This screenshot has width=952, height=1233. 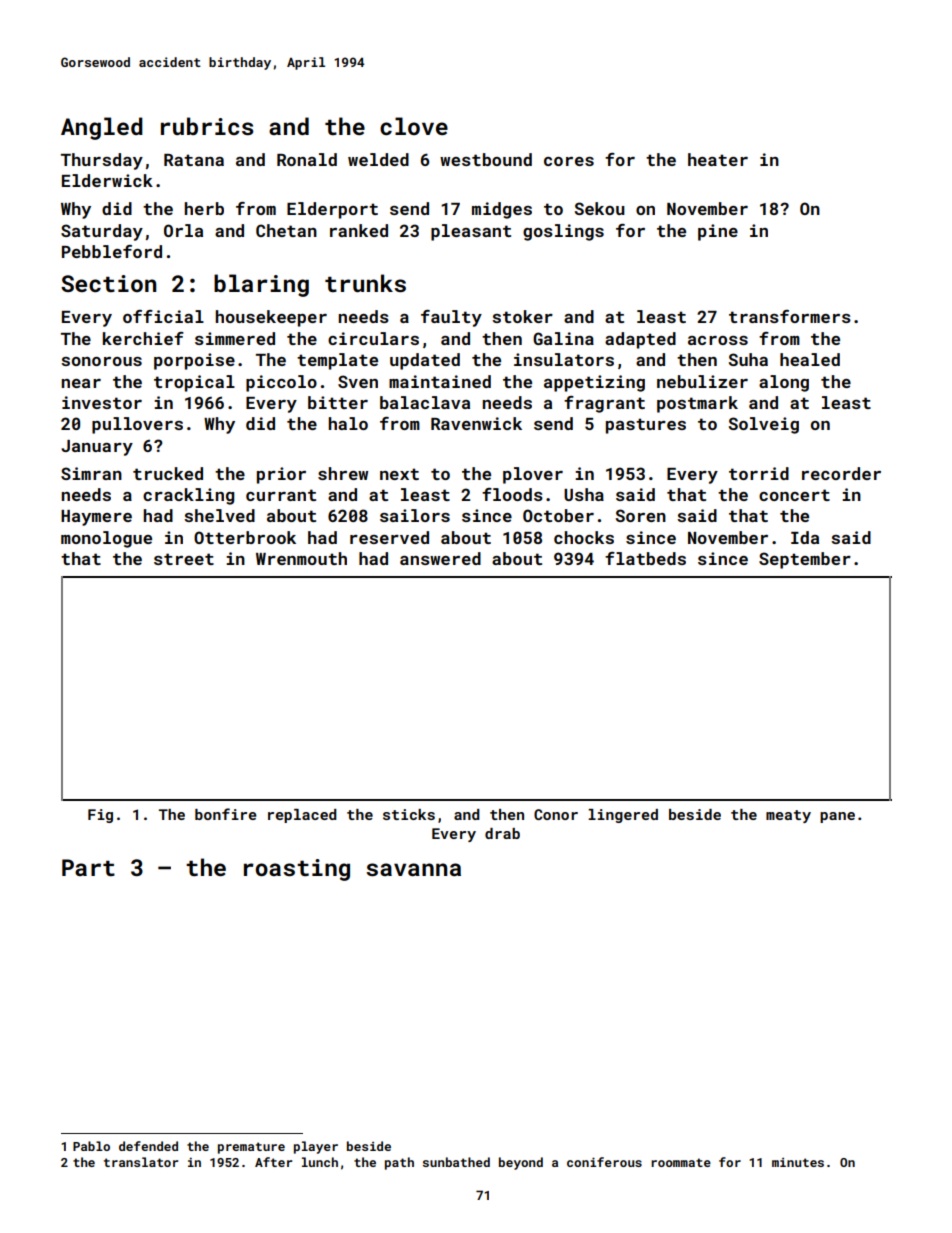 What do you see at coordinates (245, 537) in the screenshot?
I see `Otterbrook` at bounding box center [245, 537].
